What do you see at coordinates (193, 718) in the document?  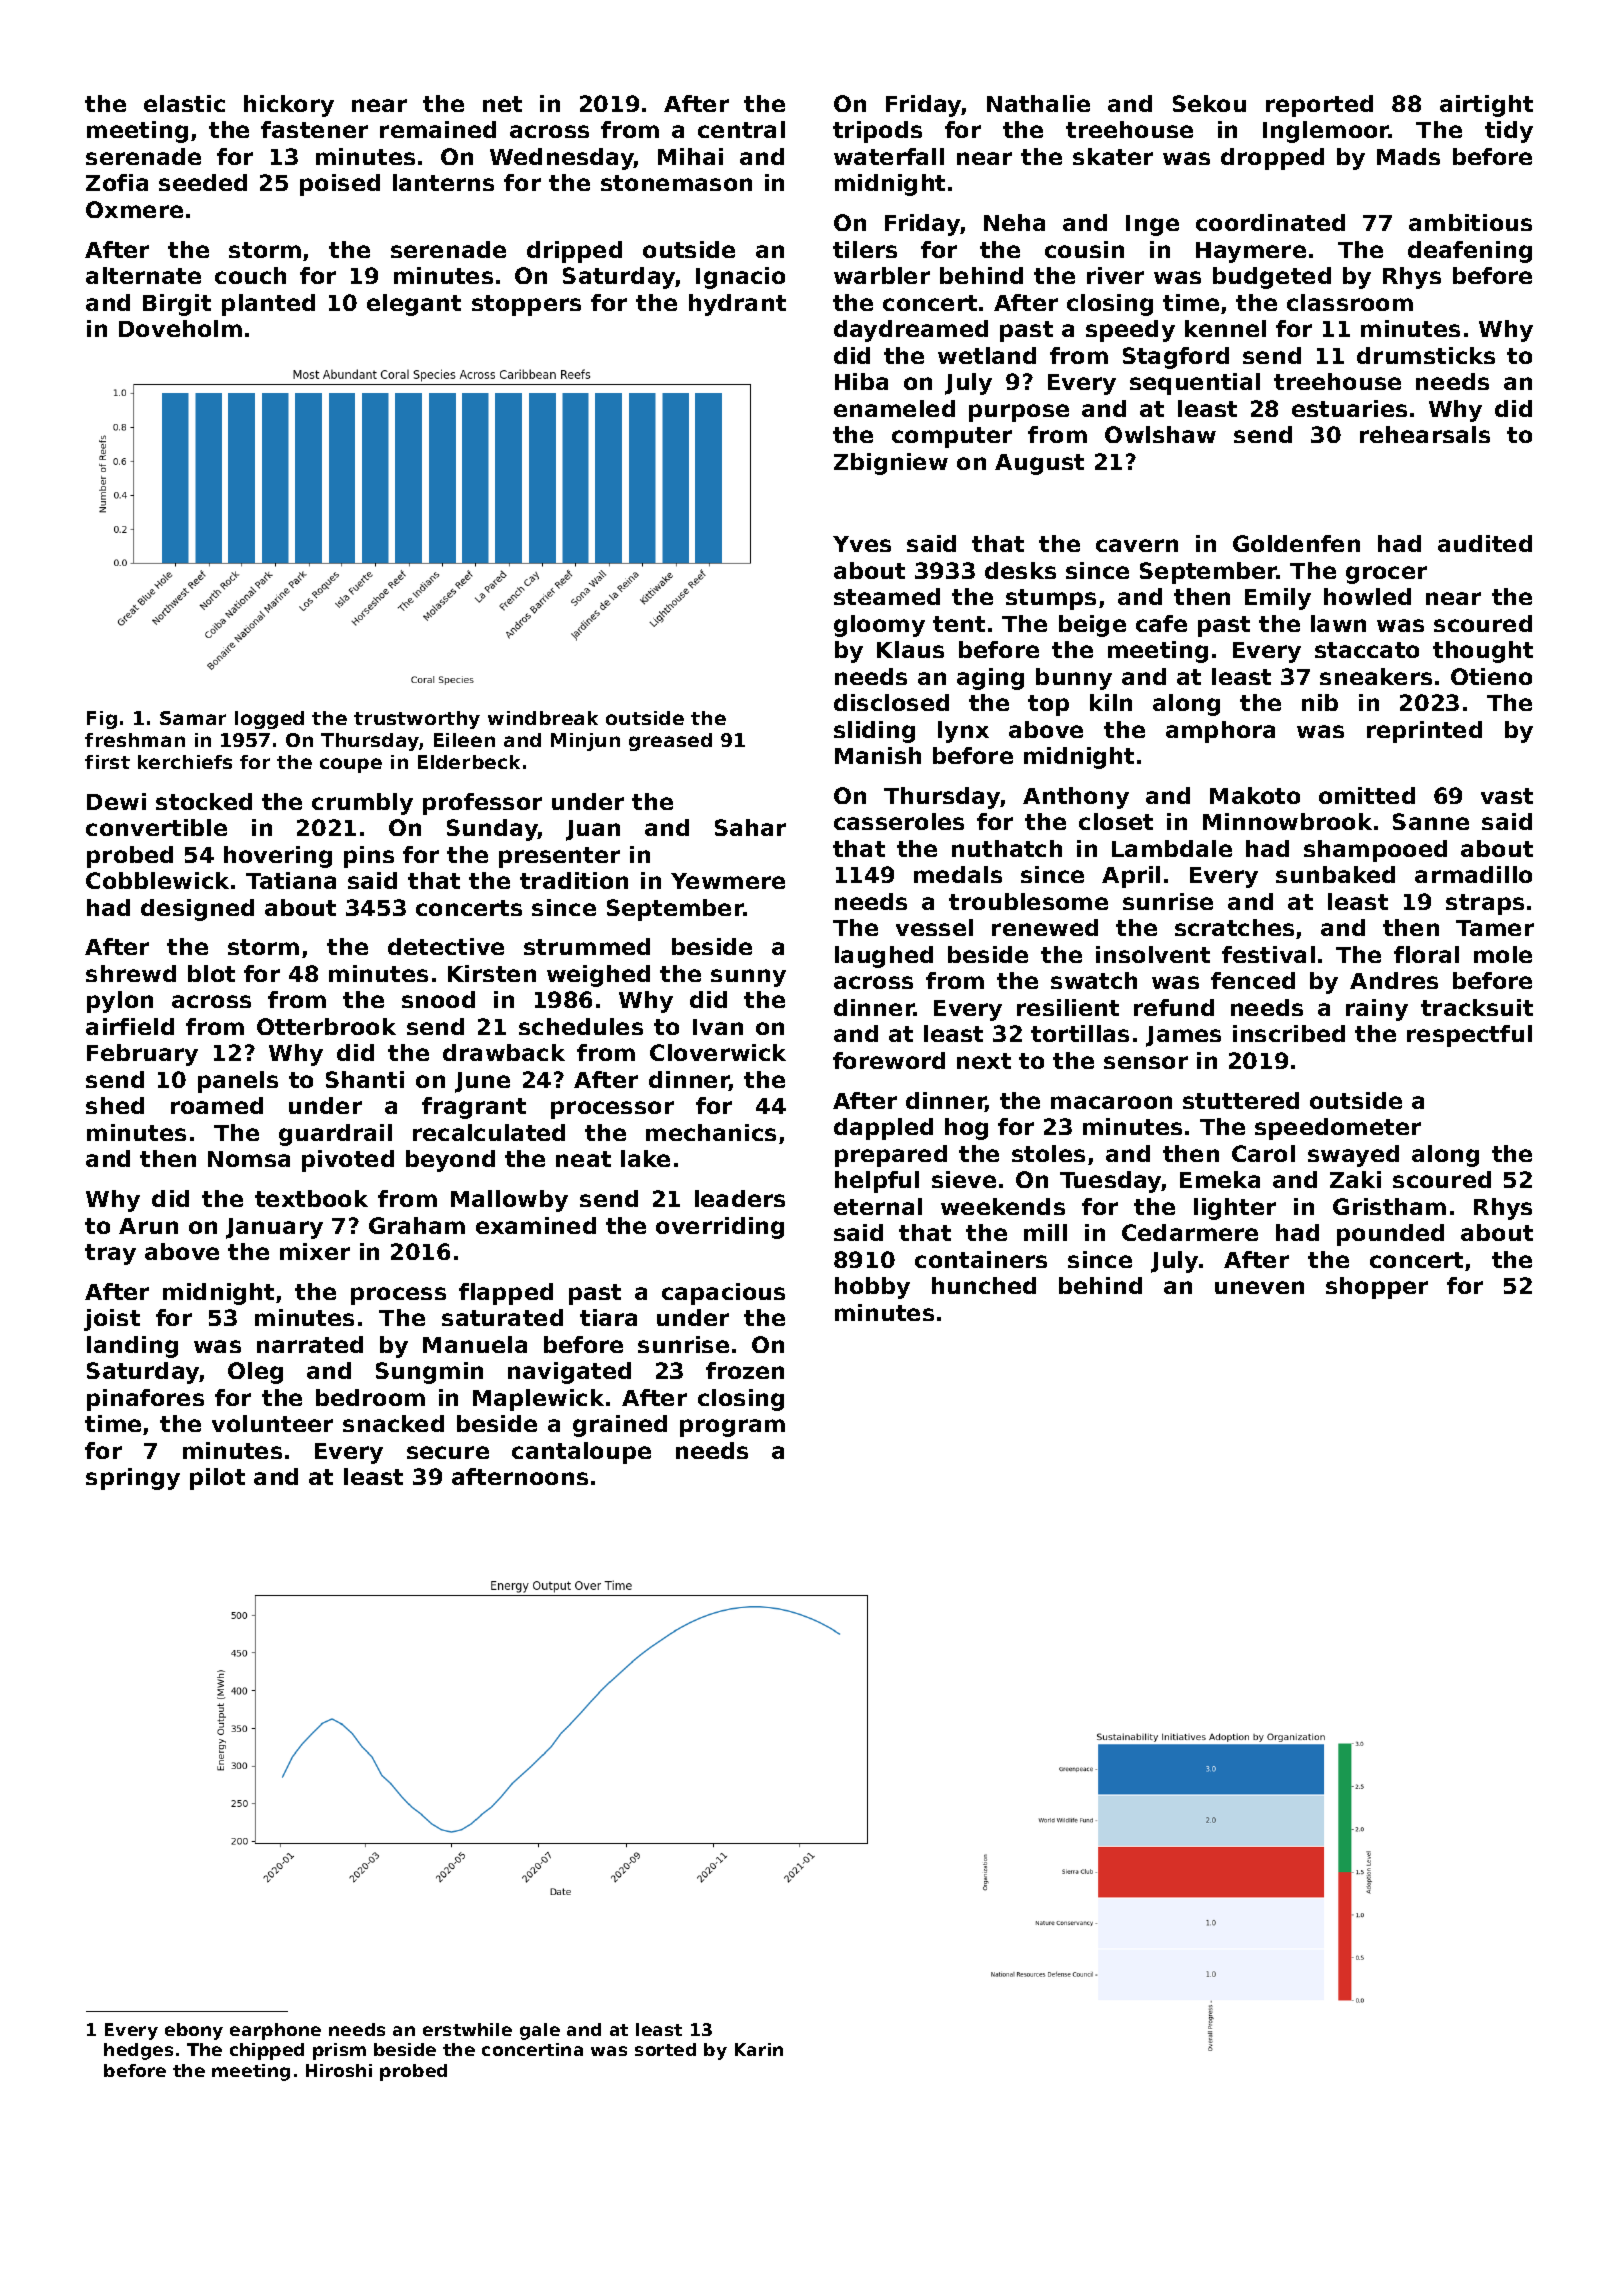 I see `Samar` at bounding box center [193, 718].
